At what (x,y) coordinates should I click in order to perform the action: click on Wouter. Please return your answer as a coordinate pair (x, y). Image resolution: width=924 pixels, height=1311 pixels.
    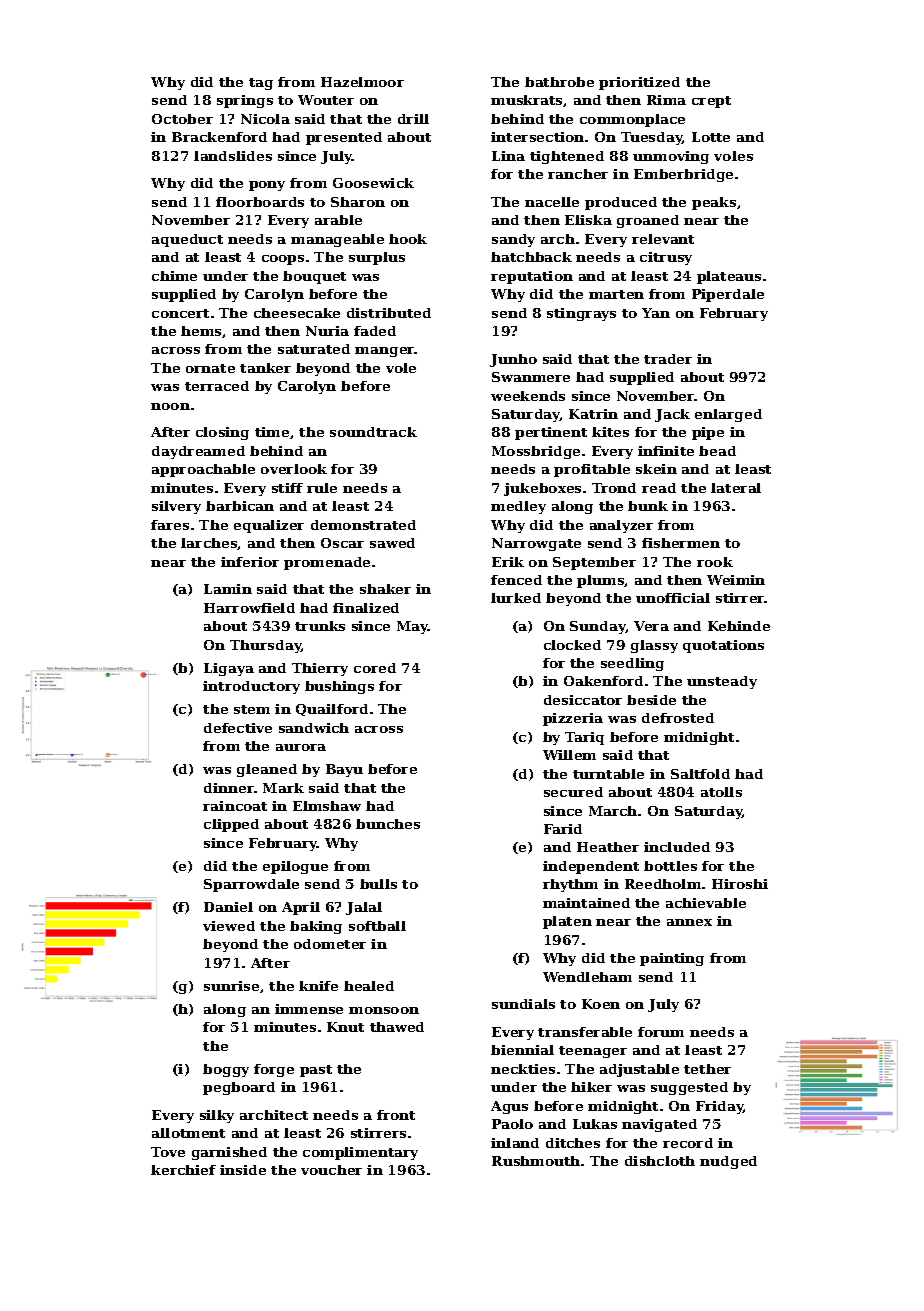
    Looking at the image, I should click on (326, 100).
